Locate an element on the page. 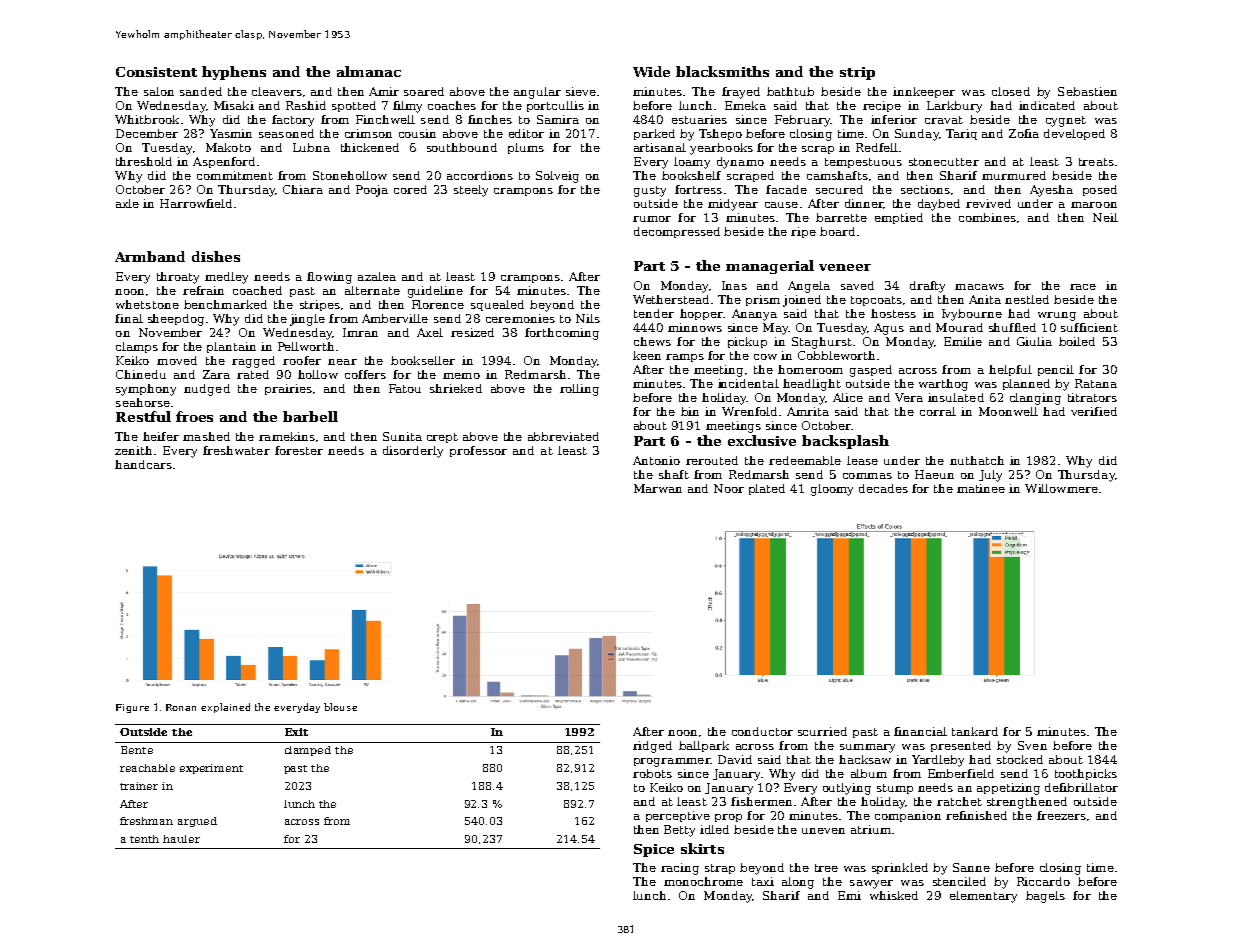  trainer is located at coordinates (139, 786).
